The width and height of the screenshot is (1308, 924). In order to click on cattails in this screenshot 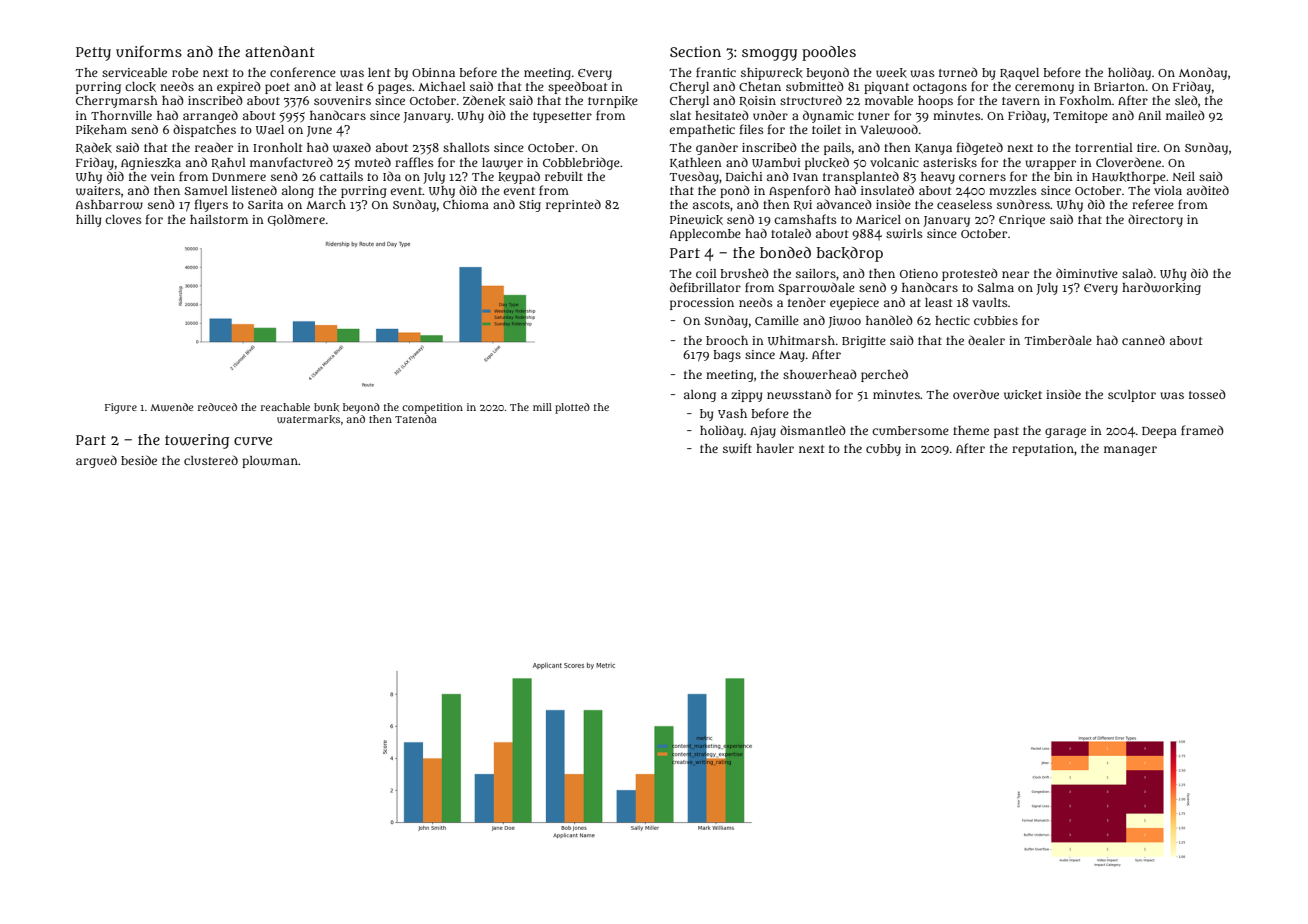, I will do `click(341, 176)`.
